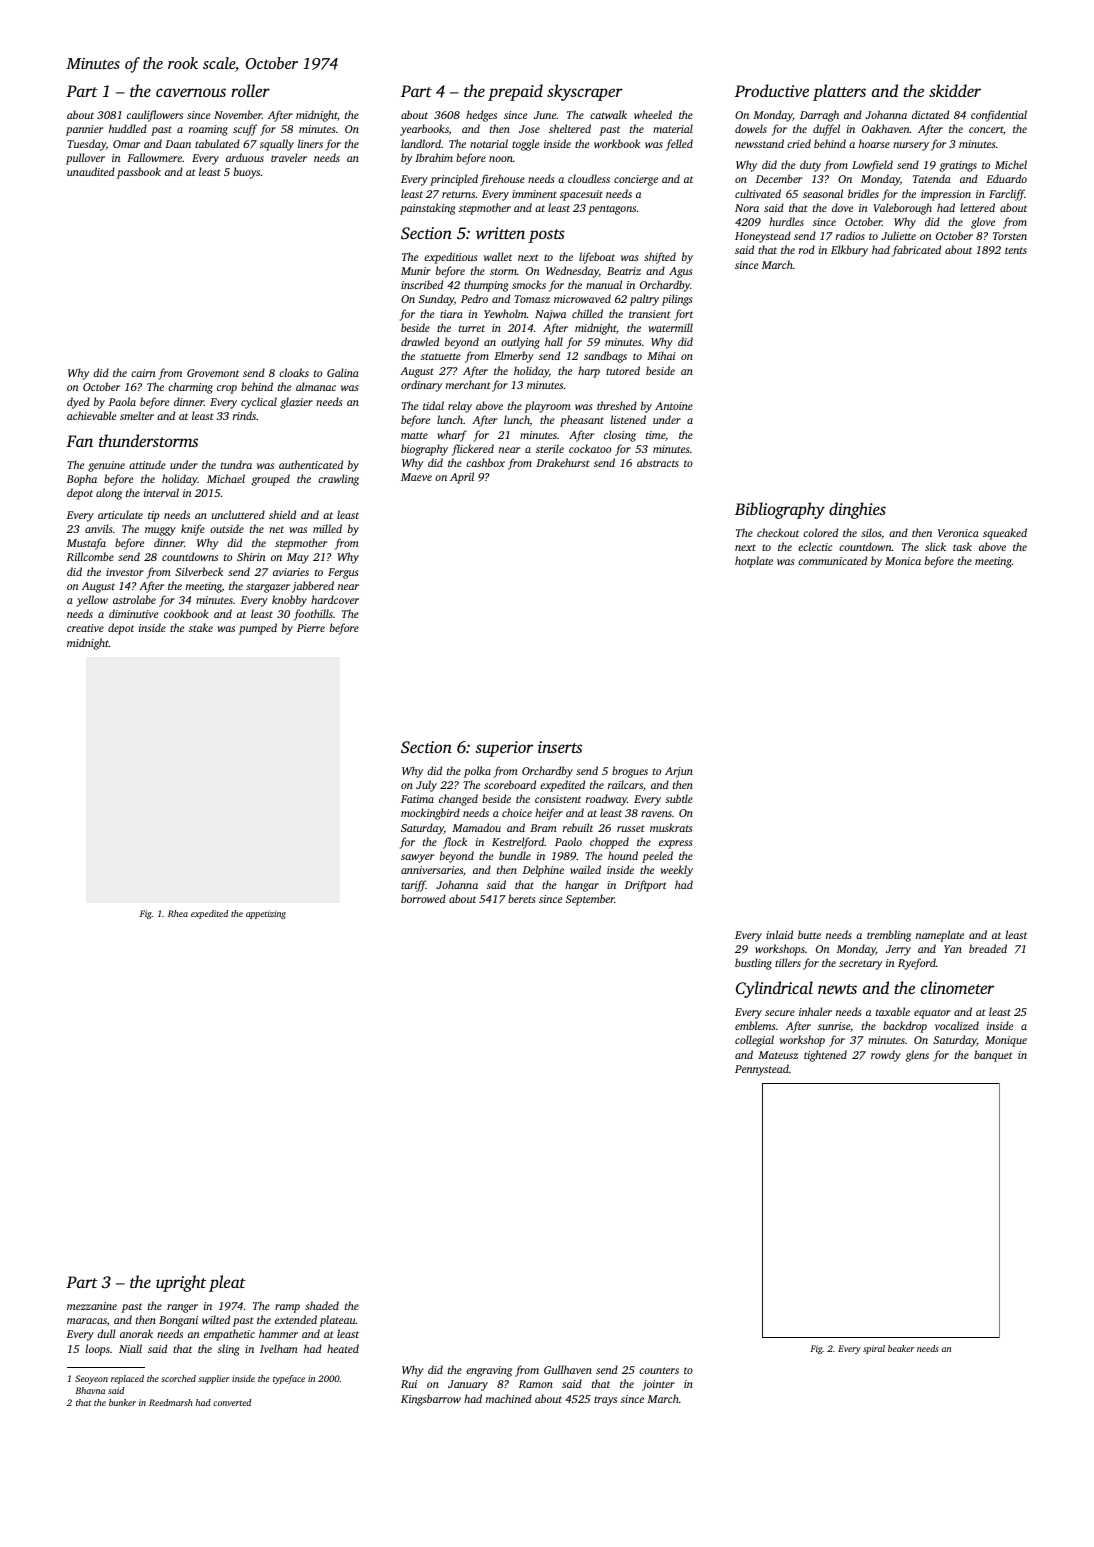 This screenshot has width=1094, height=1547. Describe the element at coordinates (421, 386) in the screenshot. I see `ordinary` at that location.
